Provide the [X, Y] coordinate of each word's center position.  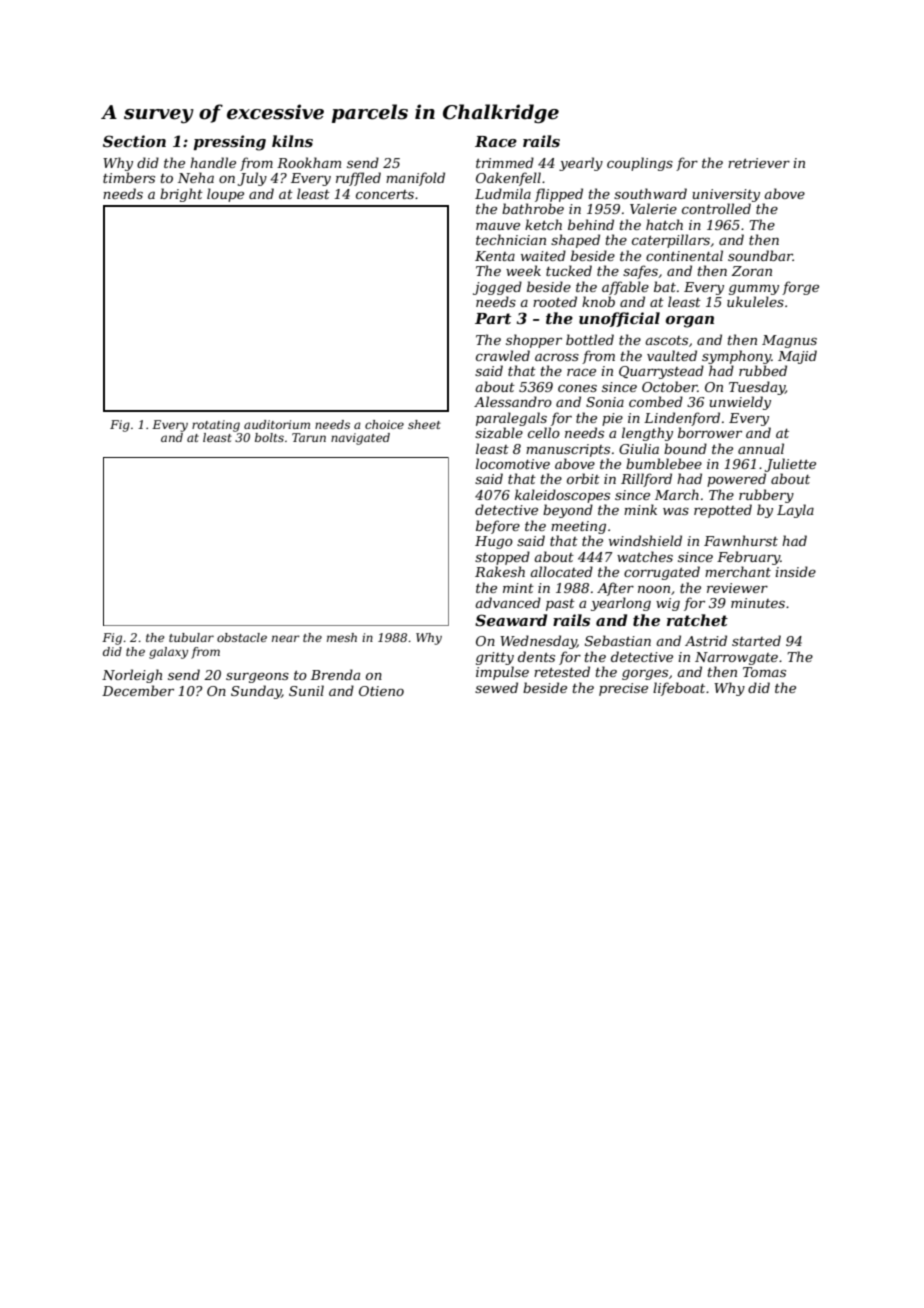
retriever [759, 163]
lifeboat [679, 689]
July [252, 179]
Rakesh [500, 571]
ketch [543, 224]
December [138, 690]
